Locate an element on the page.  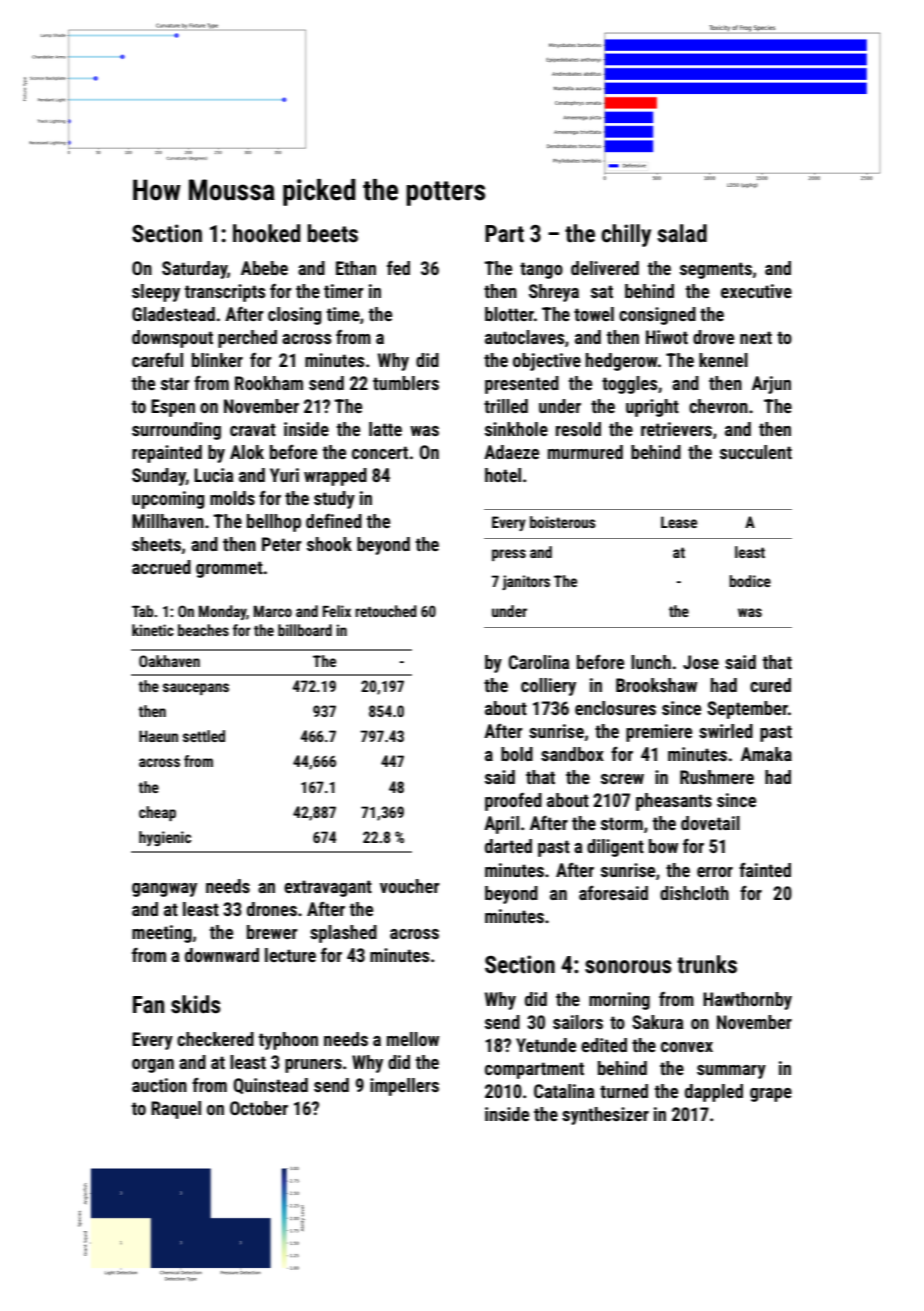
lecture is located at coordinates (290, 955).
